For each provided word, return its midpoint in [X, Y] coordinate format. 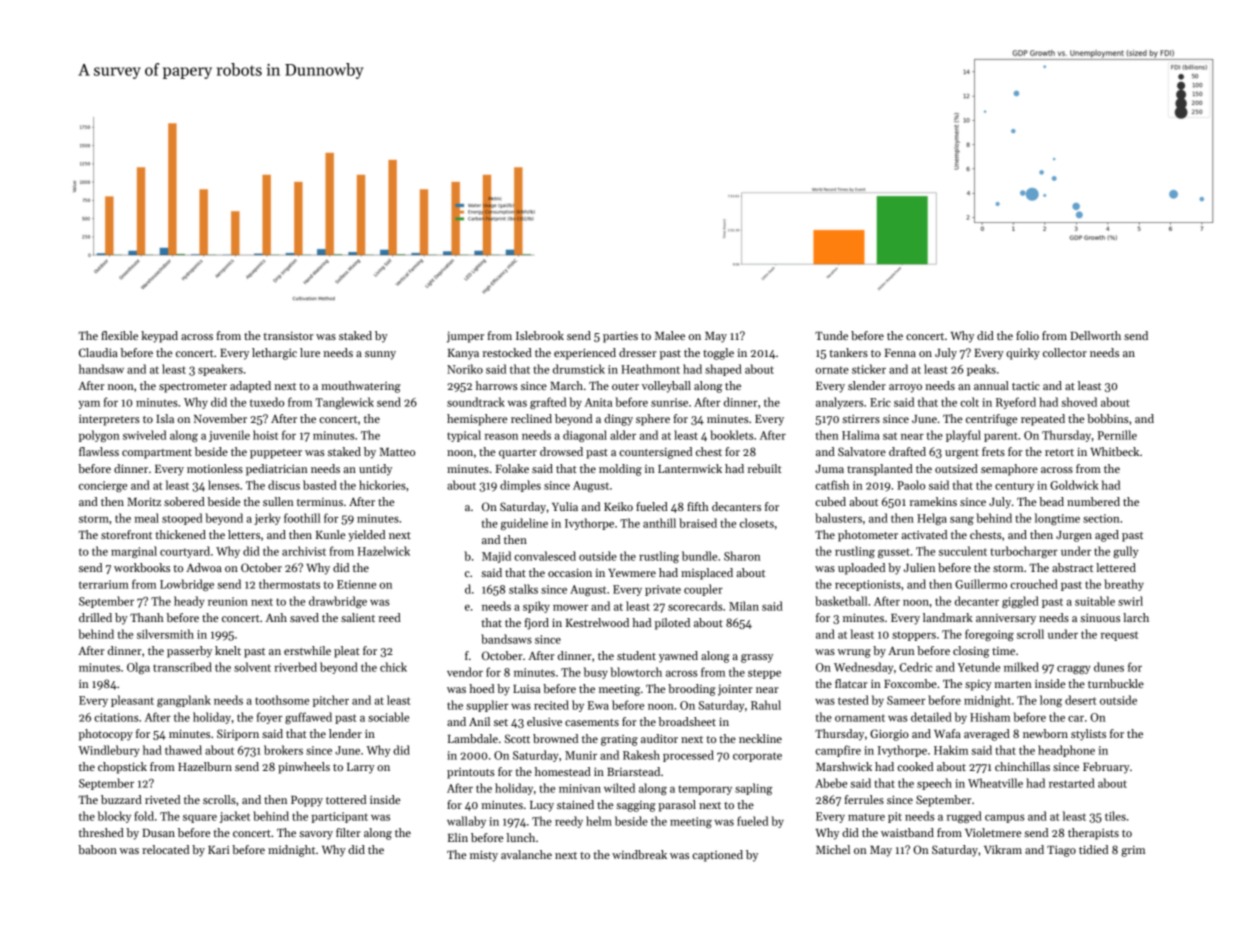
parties [620, 337]
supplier [487, 706]
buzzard [121, 799]
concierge [103, 486]
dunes [1109, 667]
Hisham [990, 717]
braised [698, 523]
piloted [672, 624]
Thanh [147, 617]
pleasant [132, 701]
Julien [919, 567]
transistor [288, 335]
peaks [981, 370]
